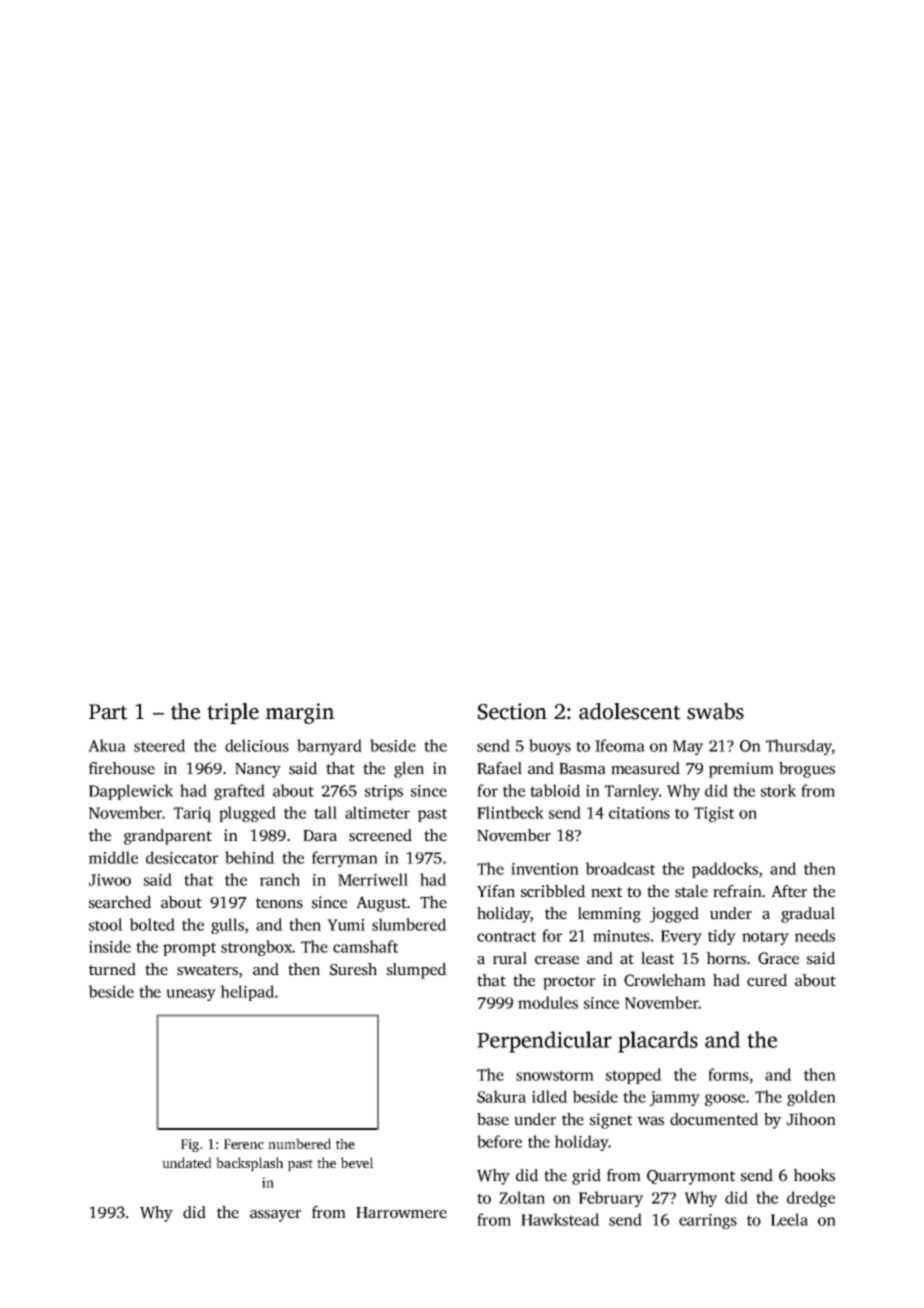  I want to click on Jihoon, so click(811, 1119).
